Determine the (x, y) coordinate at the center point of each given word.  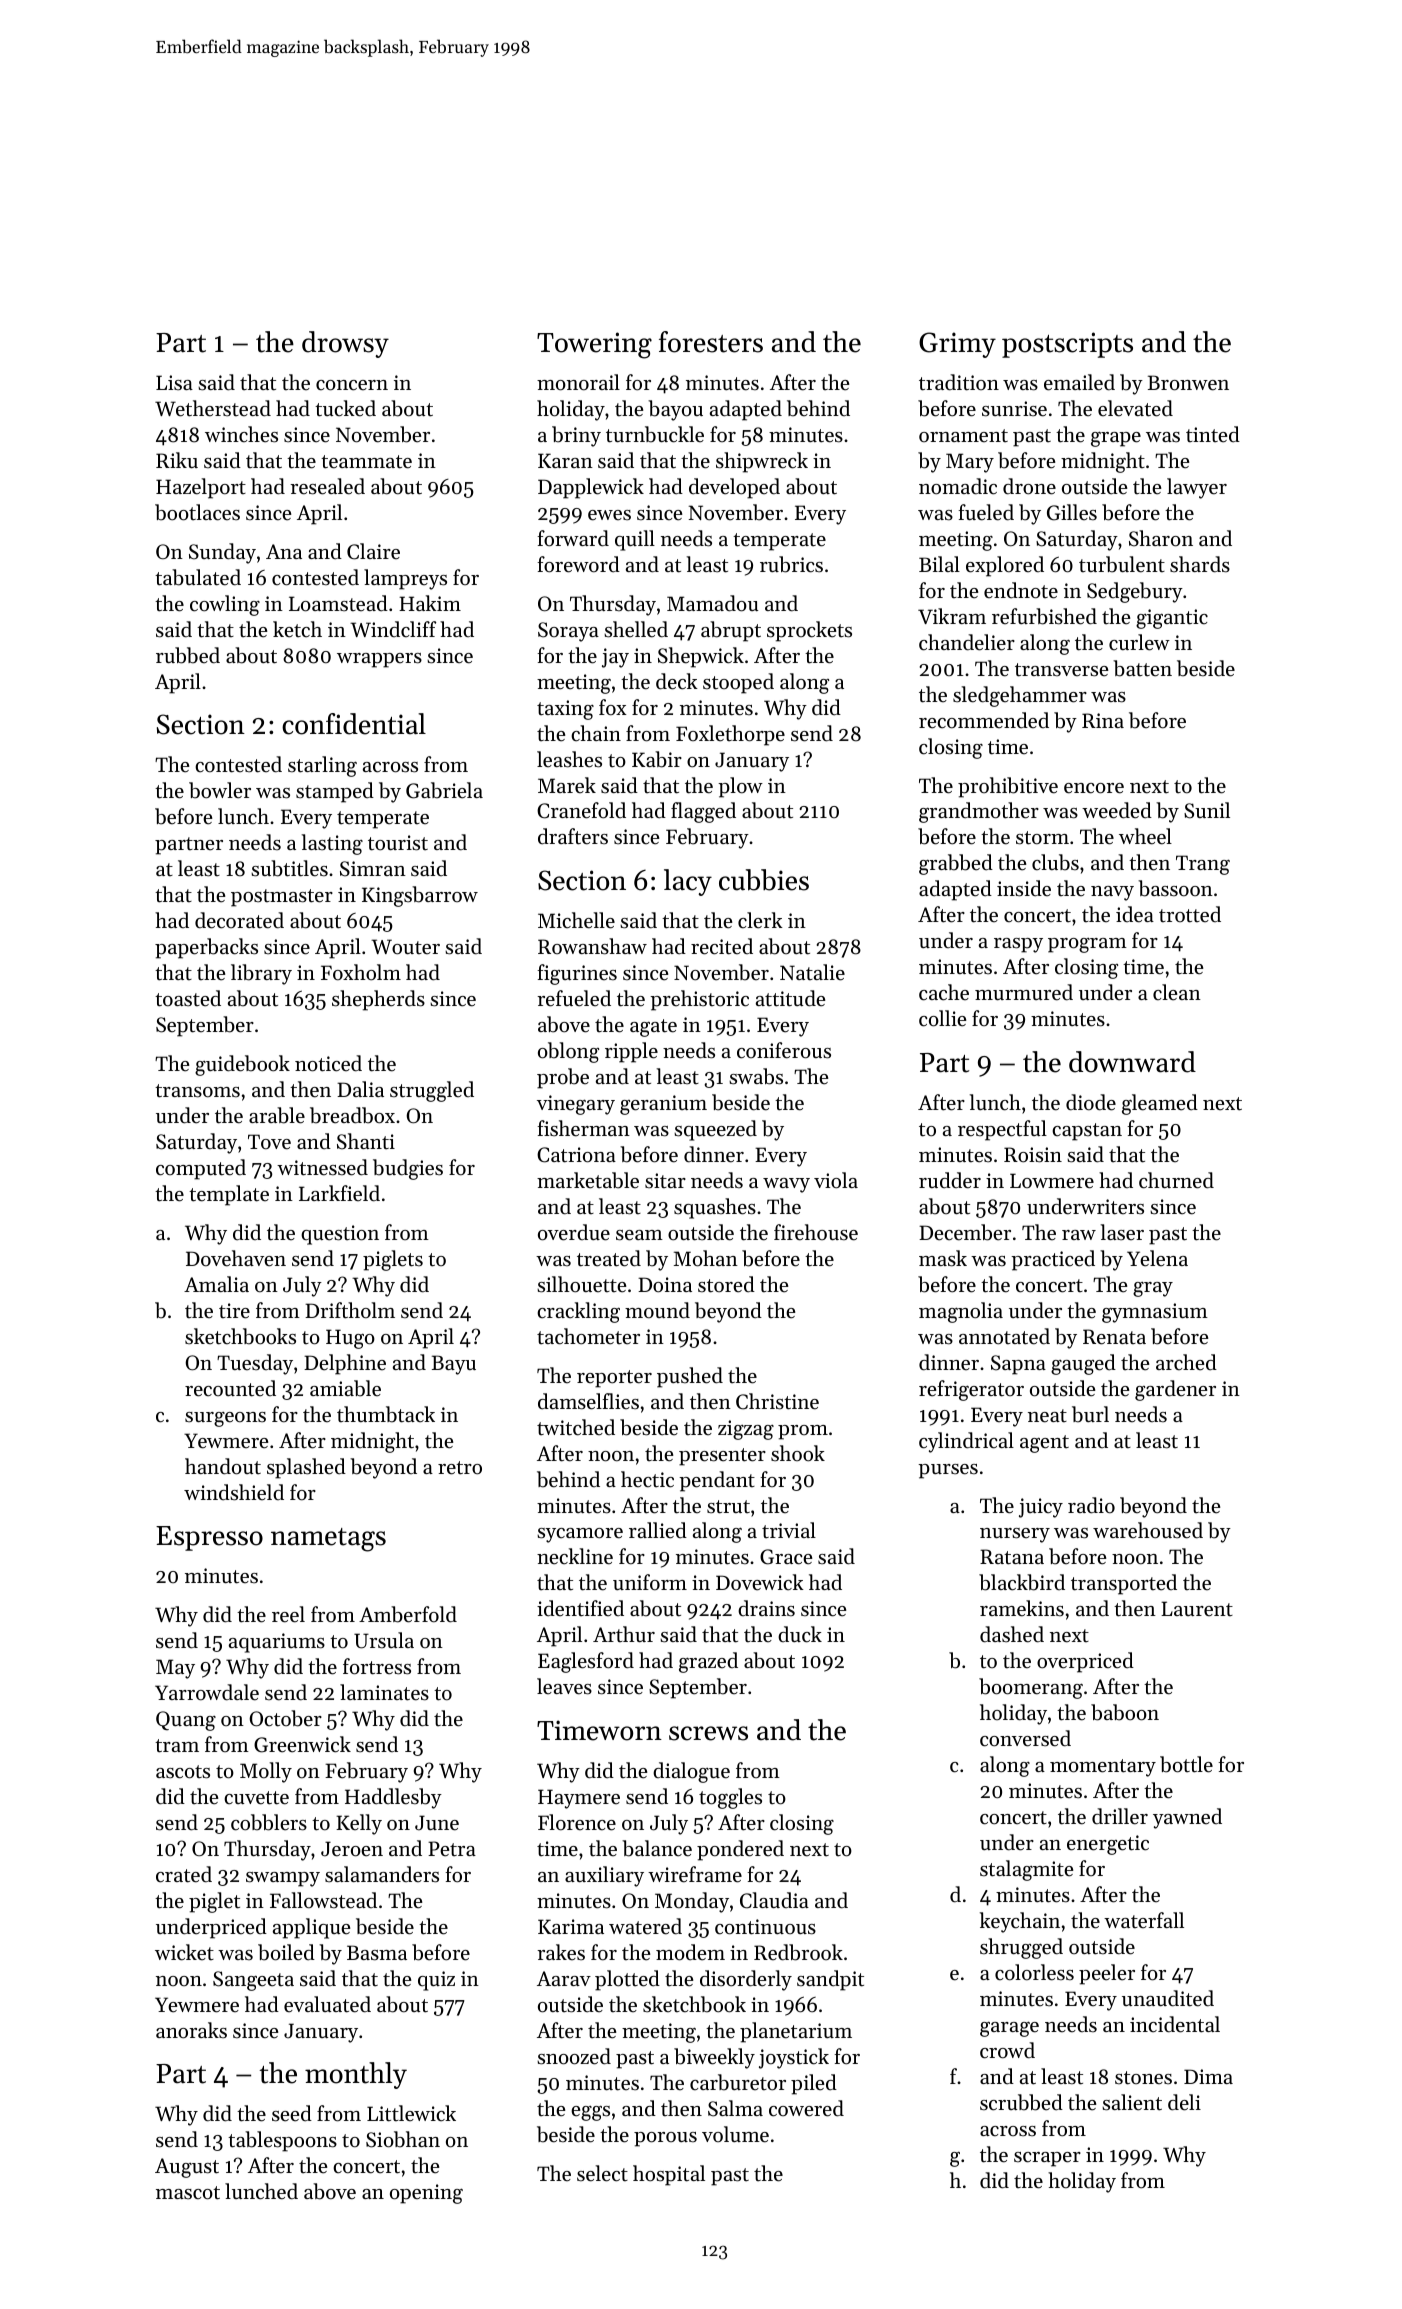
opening (426, 2194)
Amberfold (408, 1614)
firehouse (816, 1232)
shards (1200, 564)
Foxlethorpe (730, 735)
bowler (220, 790)
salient (1132, 2102)
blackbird (1022, 1582)
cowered (806, 2108)
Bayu (454, 1365)
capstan (1087, 1132)
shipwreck (762, 462)
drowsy (345, 344)
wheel (1145, 836)
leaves (564, 1686)
